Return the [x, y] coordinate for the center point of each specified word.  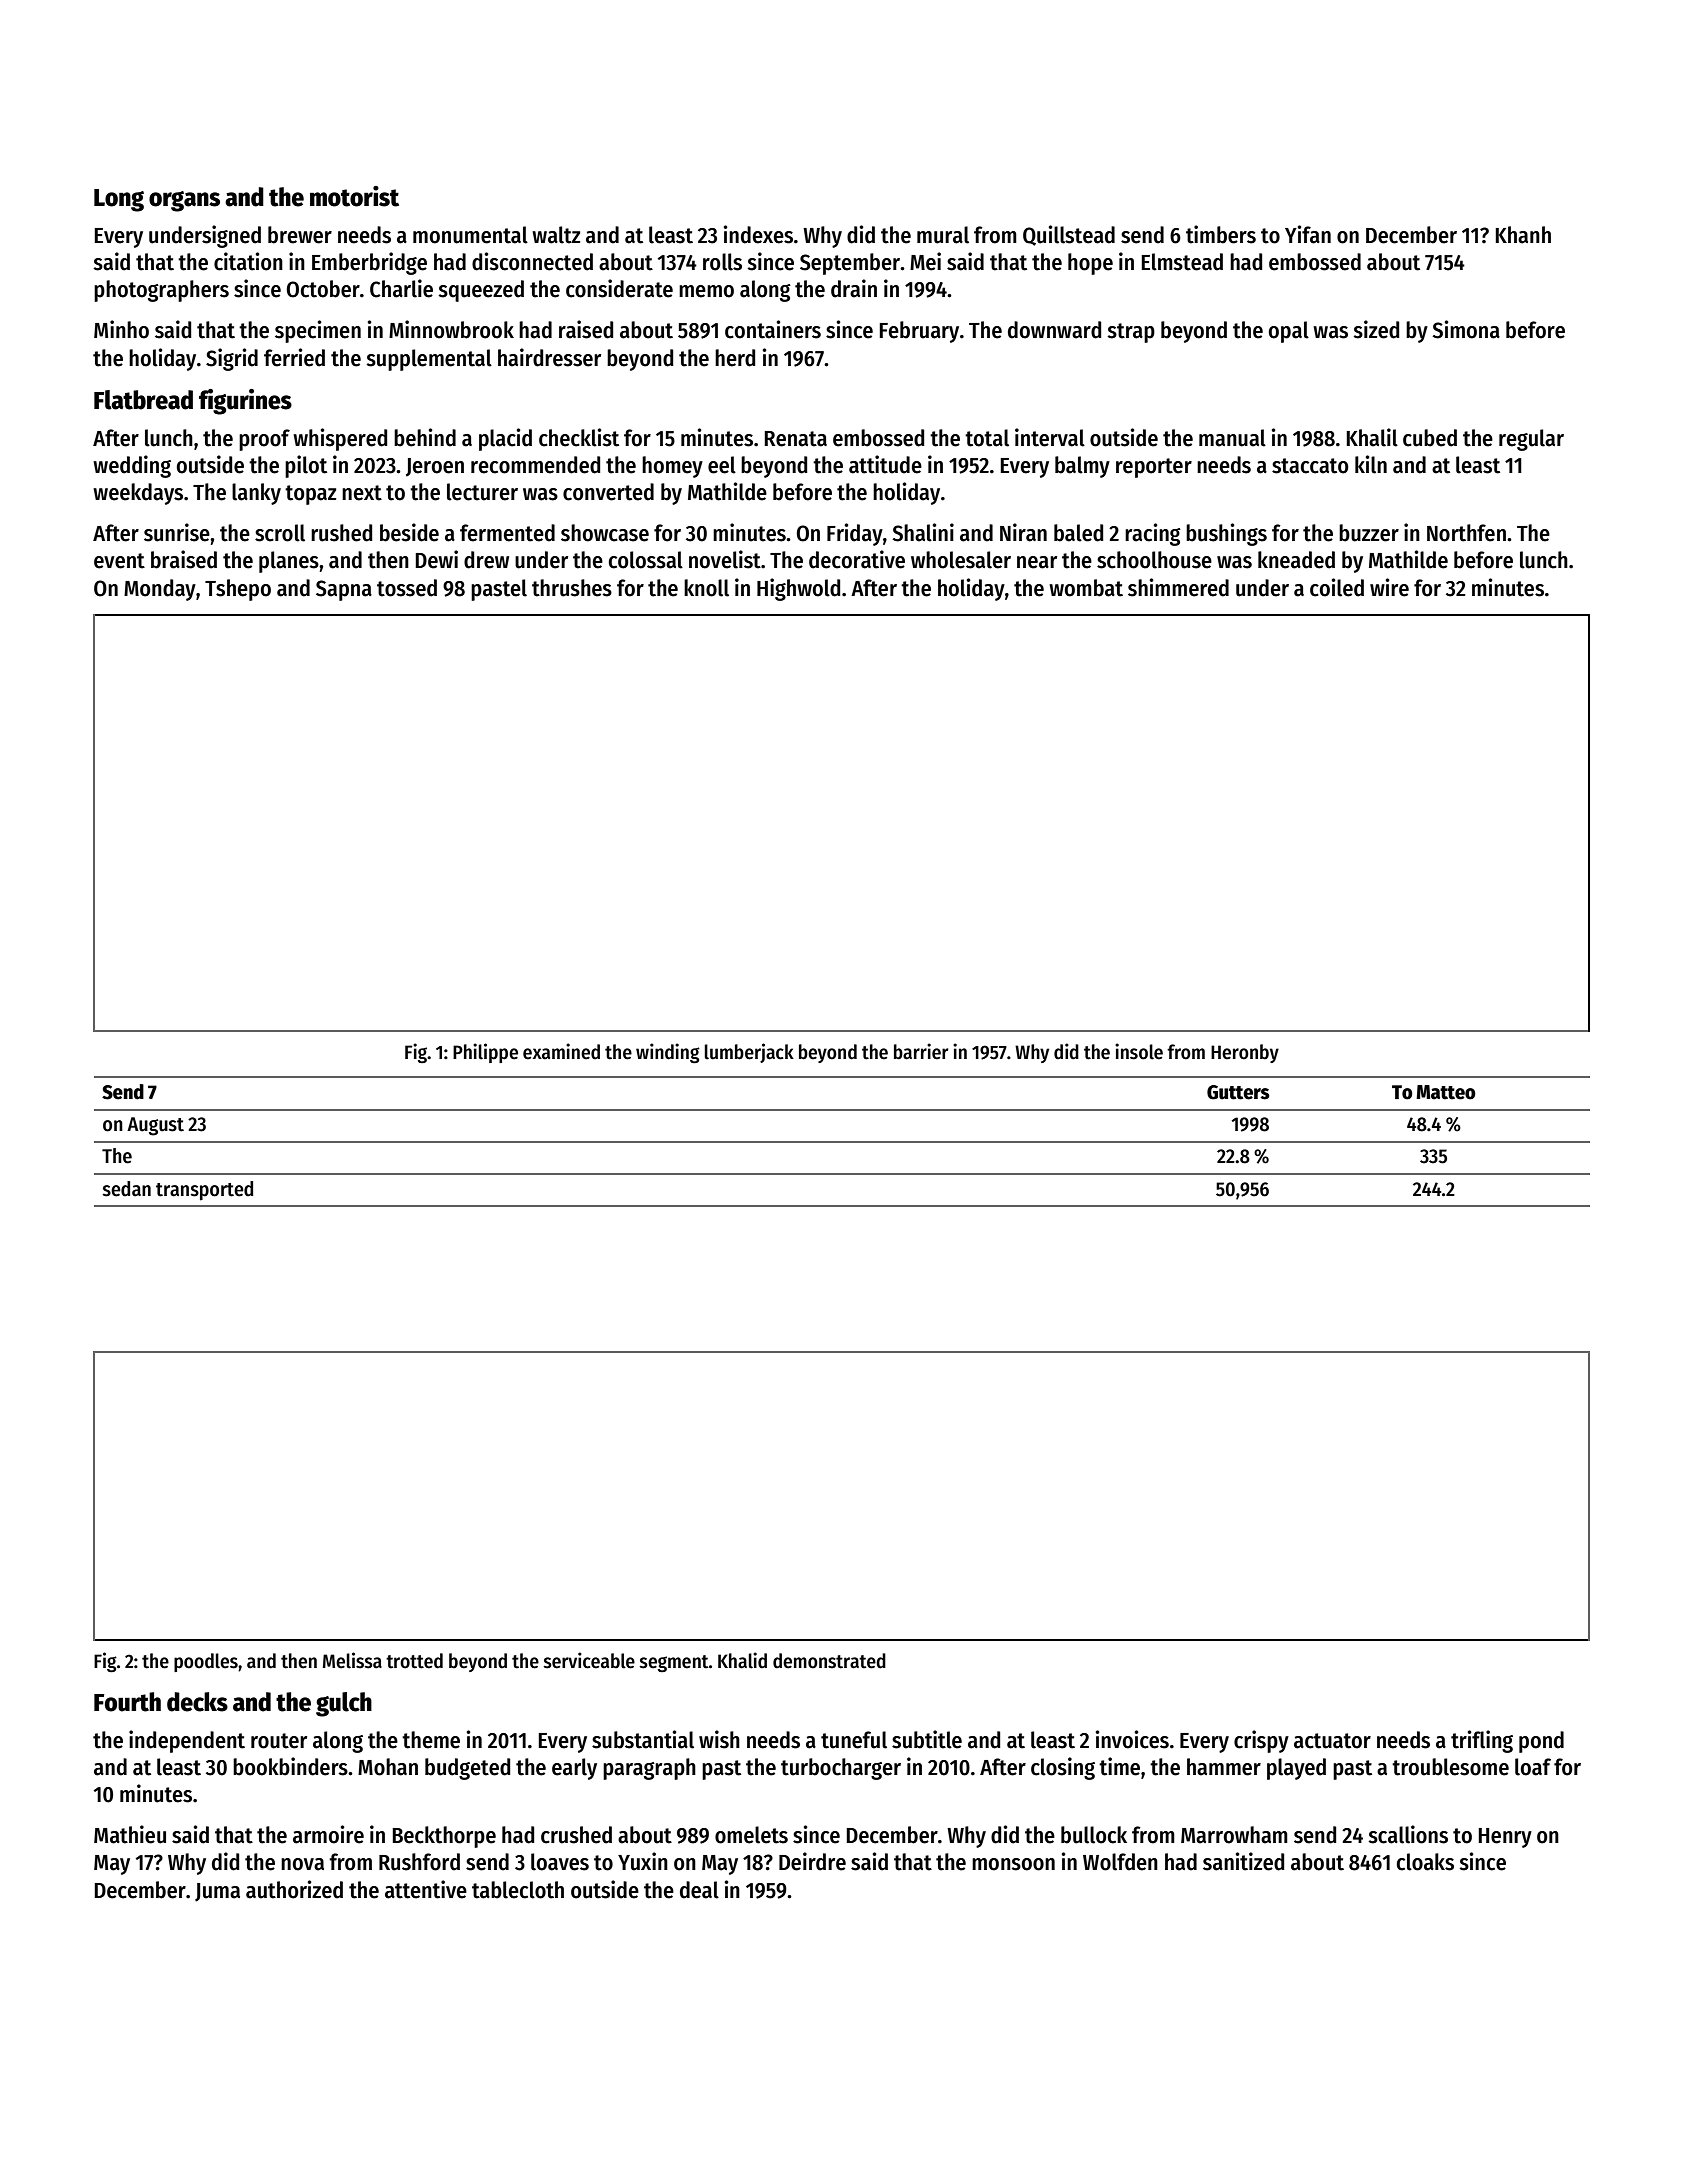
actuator [1332, 1741]
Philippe [485, 1053]
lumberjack [749, 1053]
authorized [294, 1889]
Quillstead [1069, 235]
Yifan [1308, 234]
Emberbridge [369, 263]
